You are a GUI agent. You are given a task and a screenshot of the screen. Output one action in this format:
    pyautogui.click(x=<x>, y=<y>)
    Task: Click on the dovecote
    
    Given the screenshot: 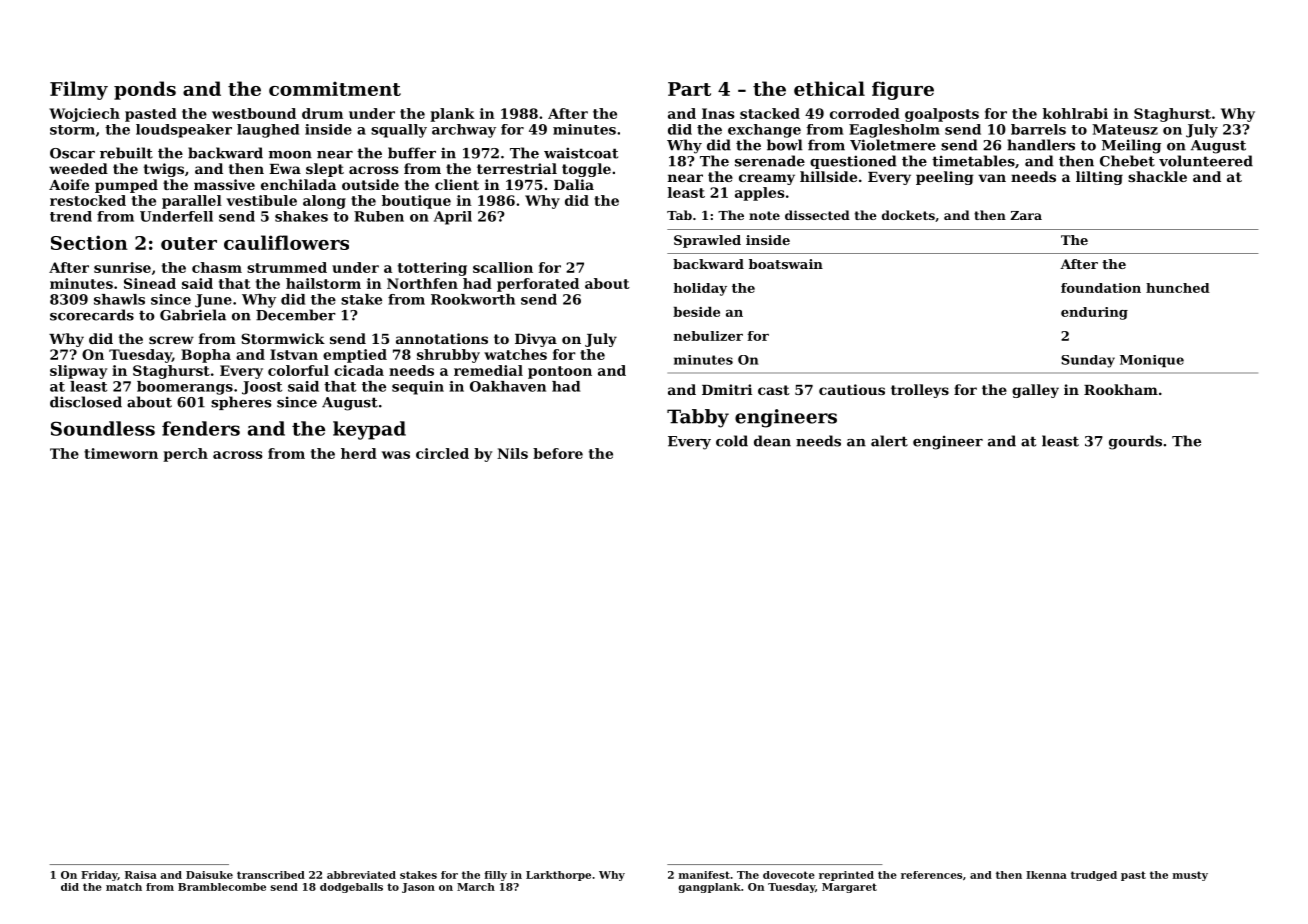 What is the action you would take?
    pyautogui.click(x=789, y=875)
